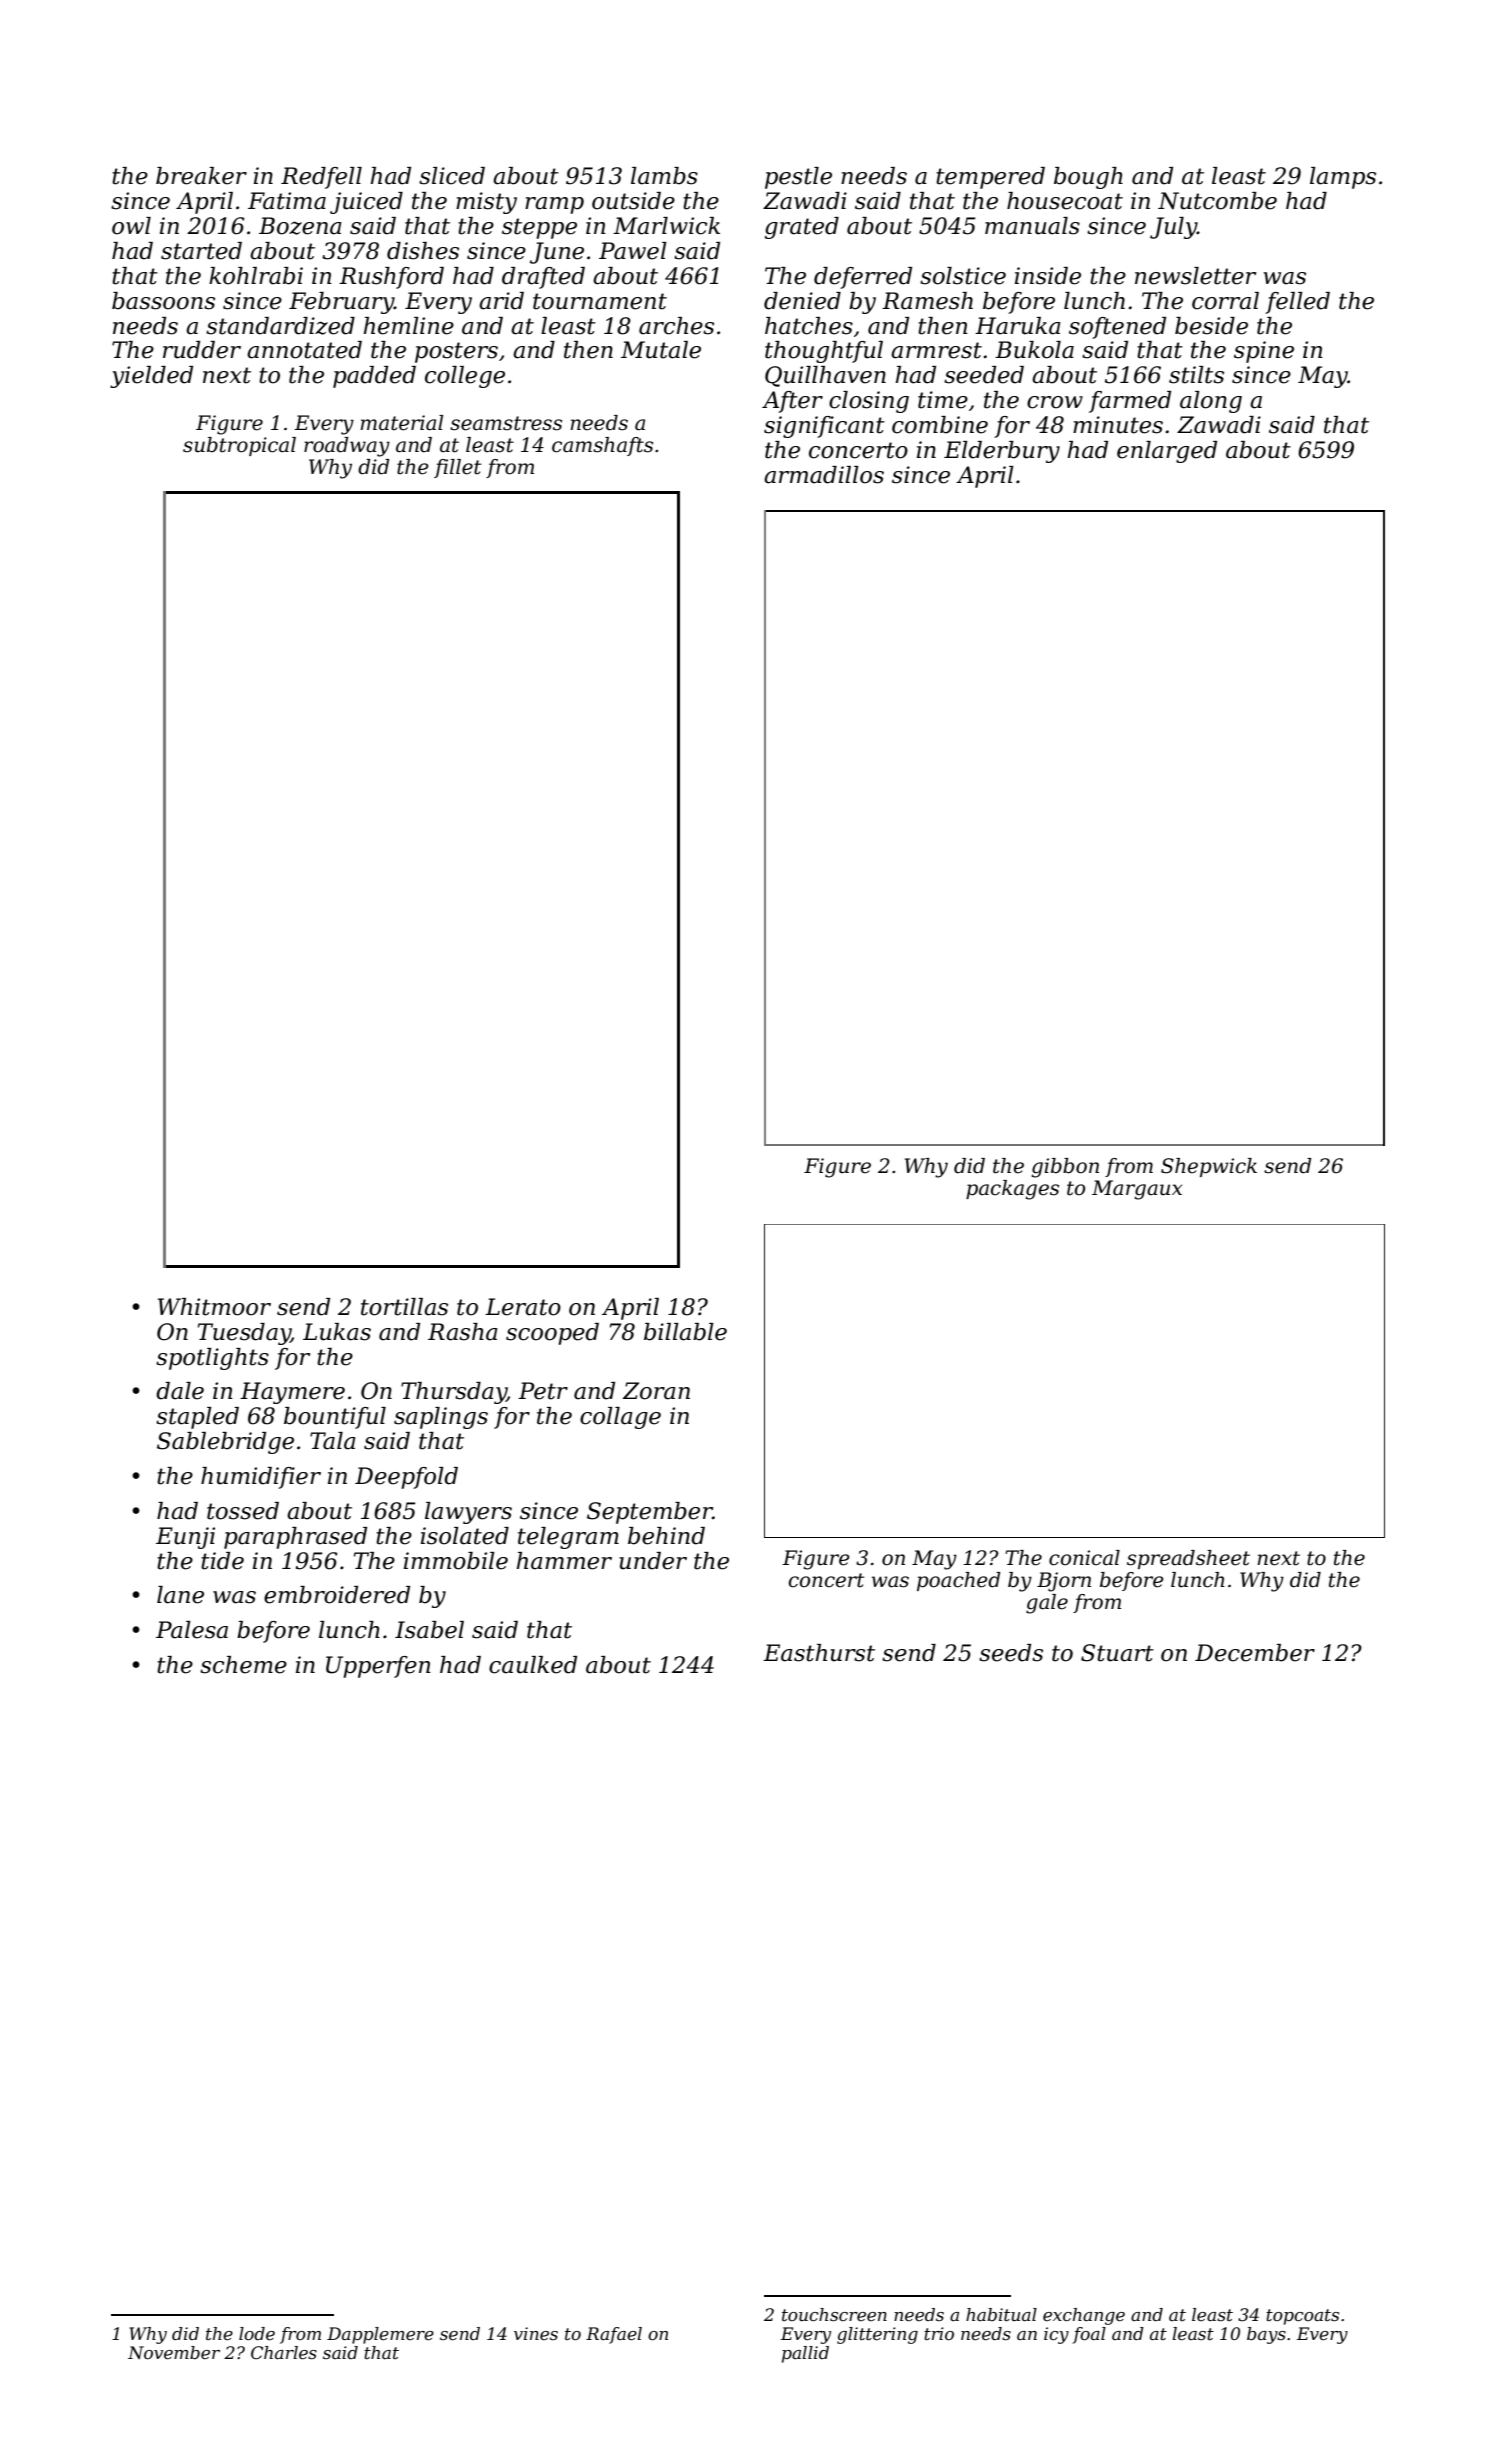  Describe the element at coordinates (347, 447) in the image. I see `roadway` at that location.
